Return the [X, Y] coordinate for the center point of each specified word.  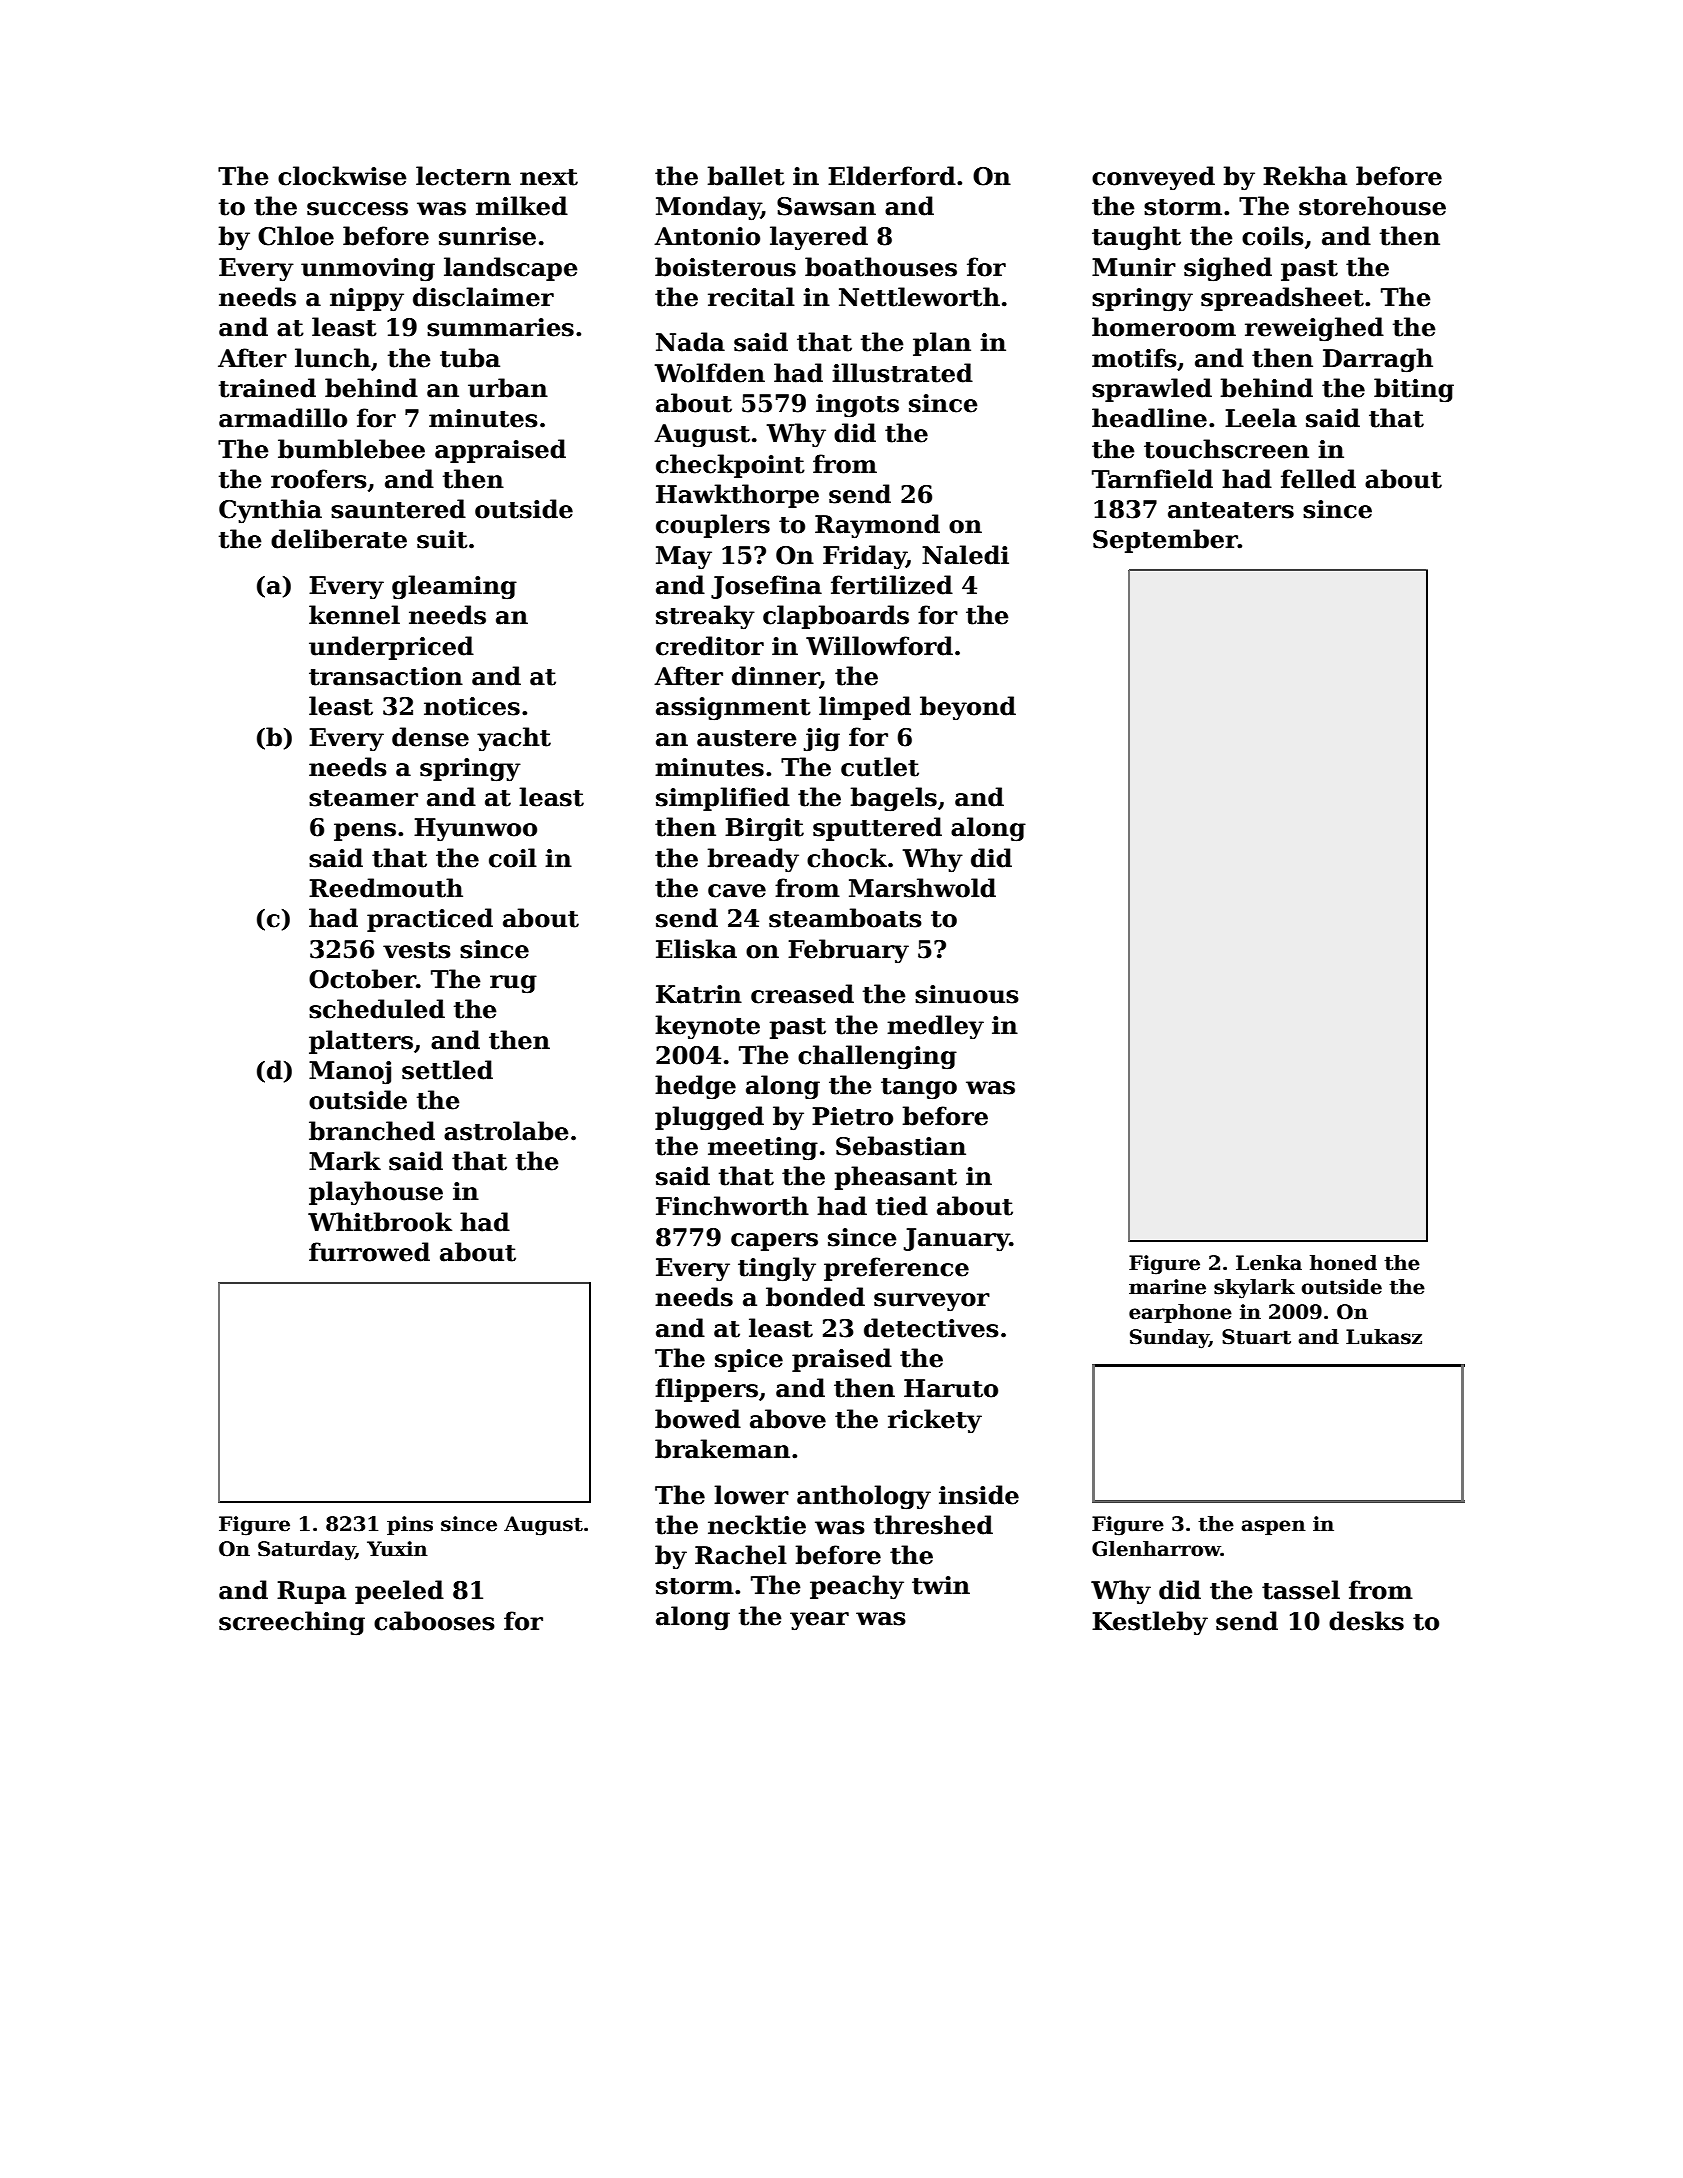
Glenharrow [1156, 1549]
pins [410, 1525]
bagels [894, 799]
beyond [968, 708]
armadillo [283, 418]
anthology [864, 1497]
